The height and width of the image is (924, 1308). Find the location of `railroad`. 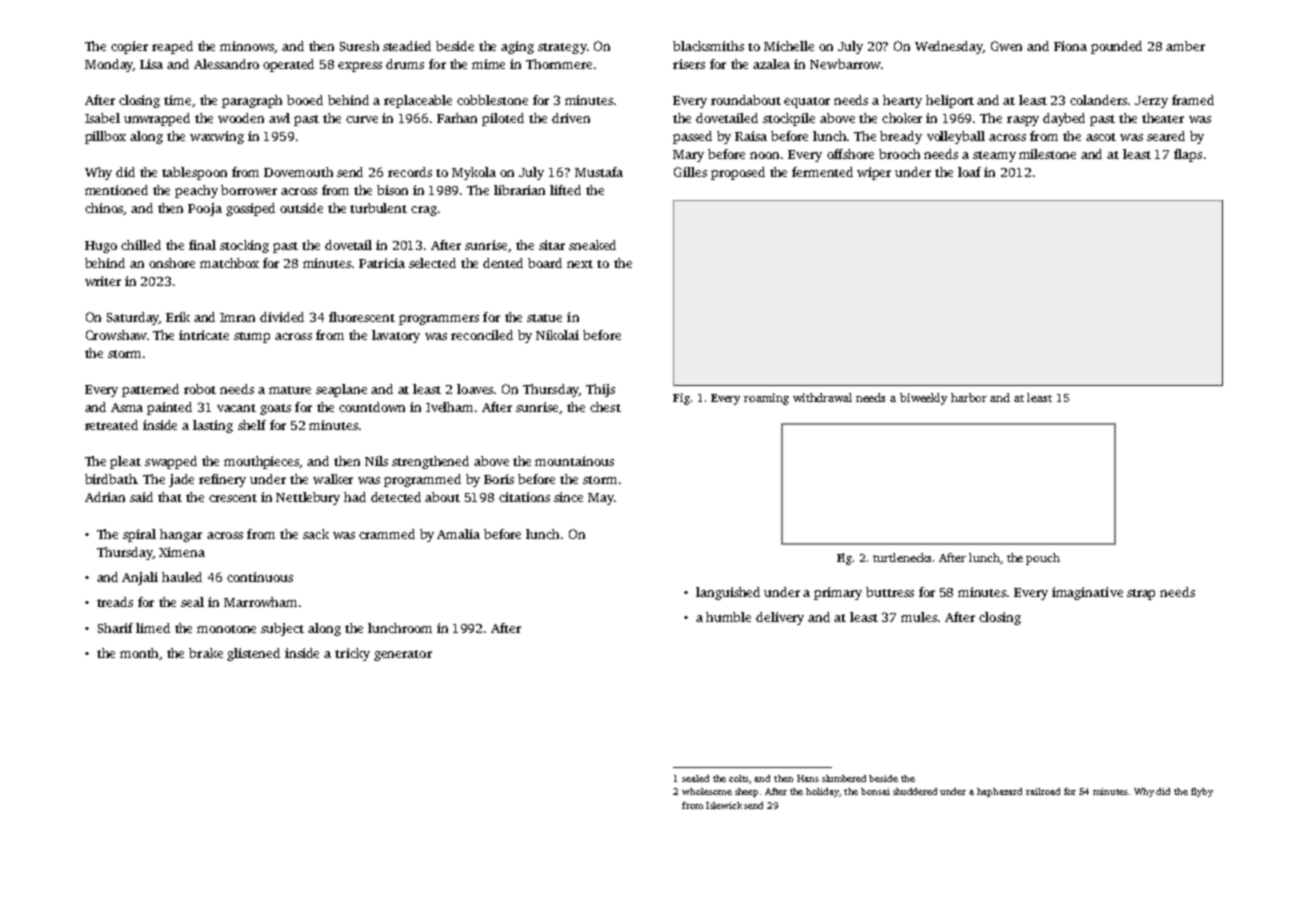

railroad is located at coordinates (1043, 791).
